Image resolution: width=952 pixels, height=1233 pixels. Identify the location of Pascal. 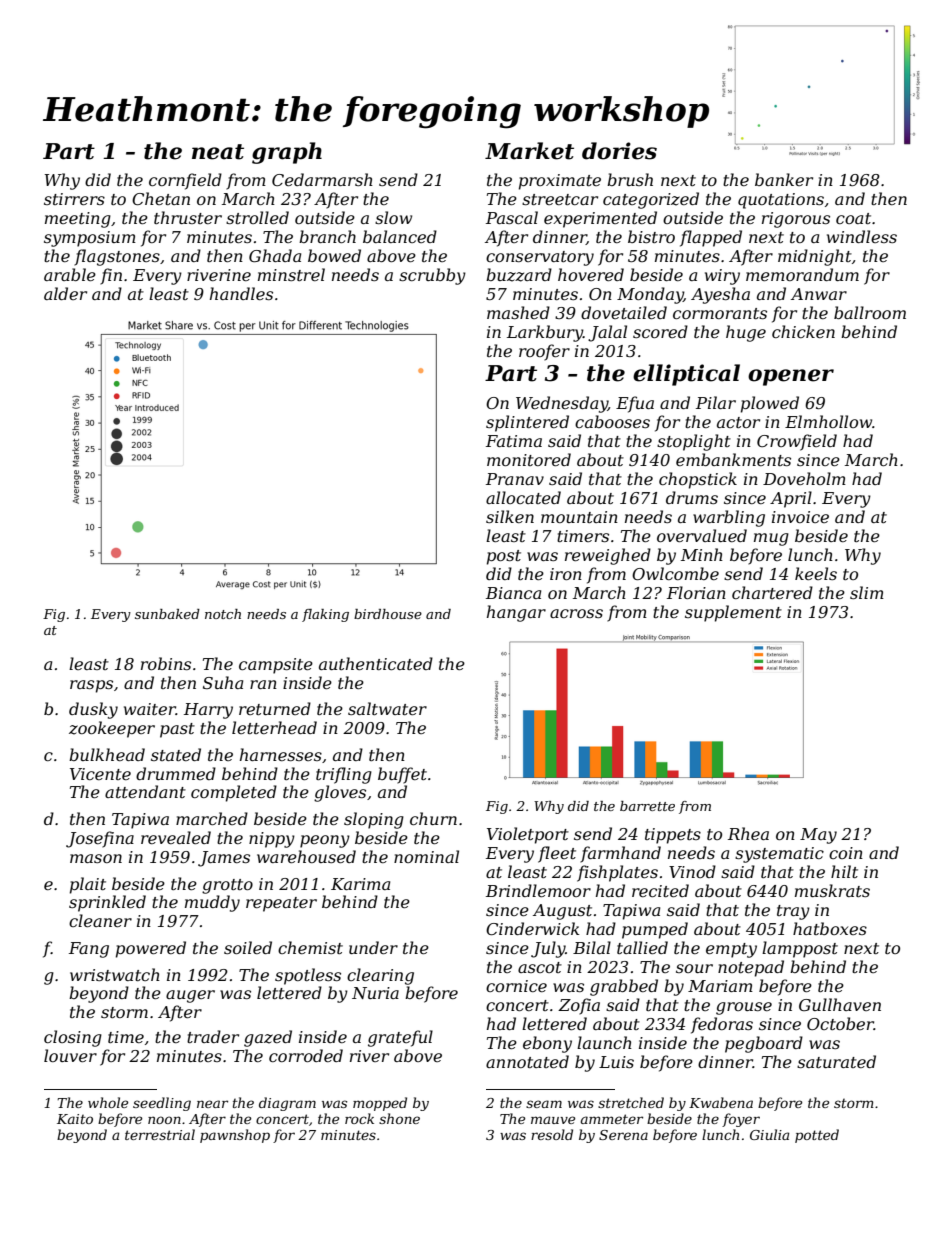
(512, 217).
